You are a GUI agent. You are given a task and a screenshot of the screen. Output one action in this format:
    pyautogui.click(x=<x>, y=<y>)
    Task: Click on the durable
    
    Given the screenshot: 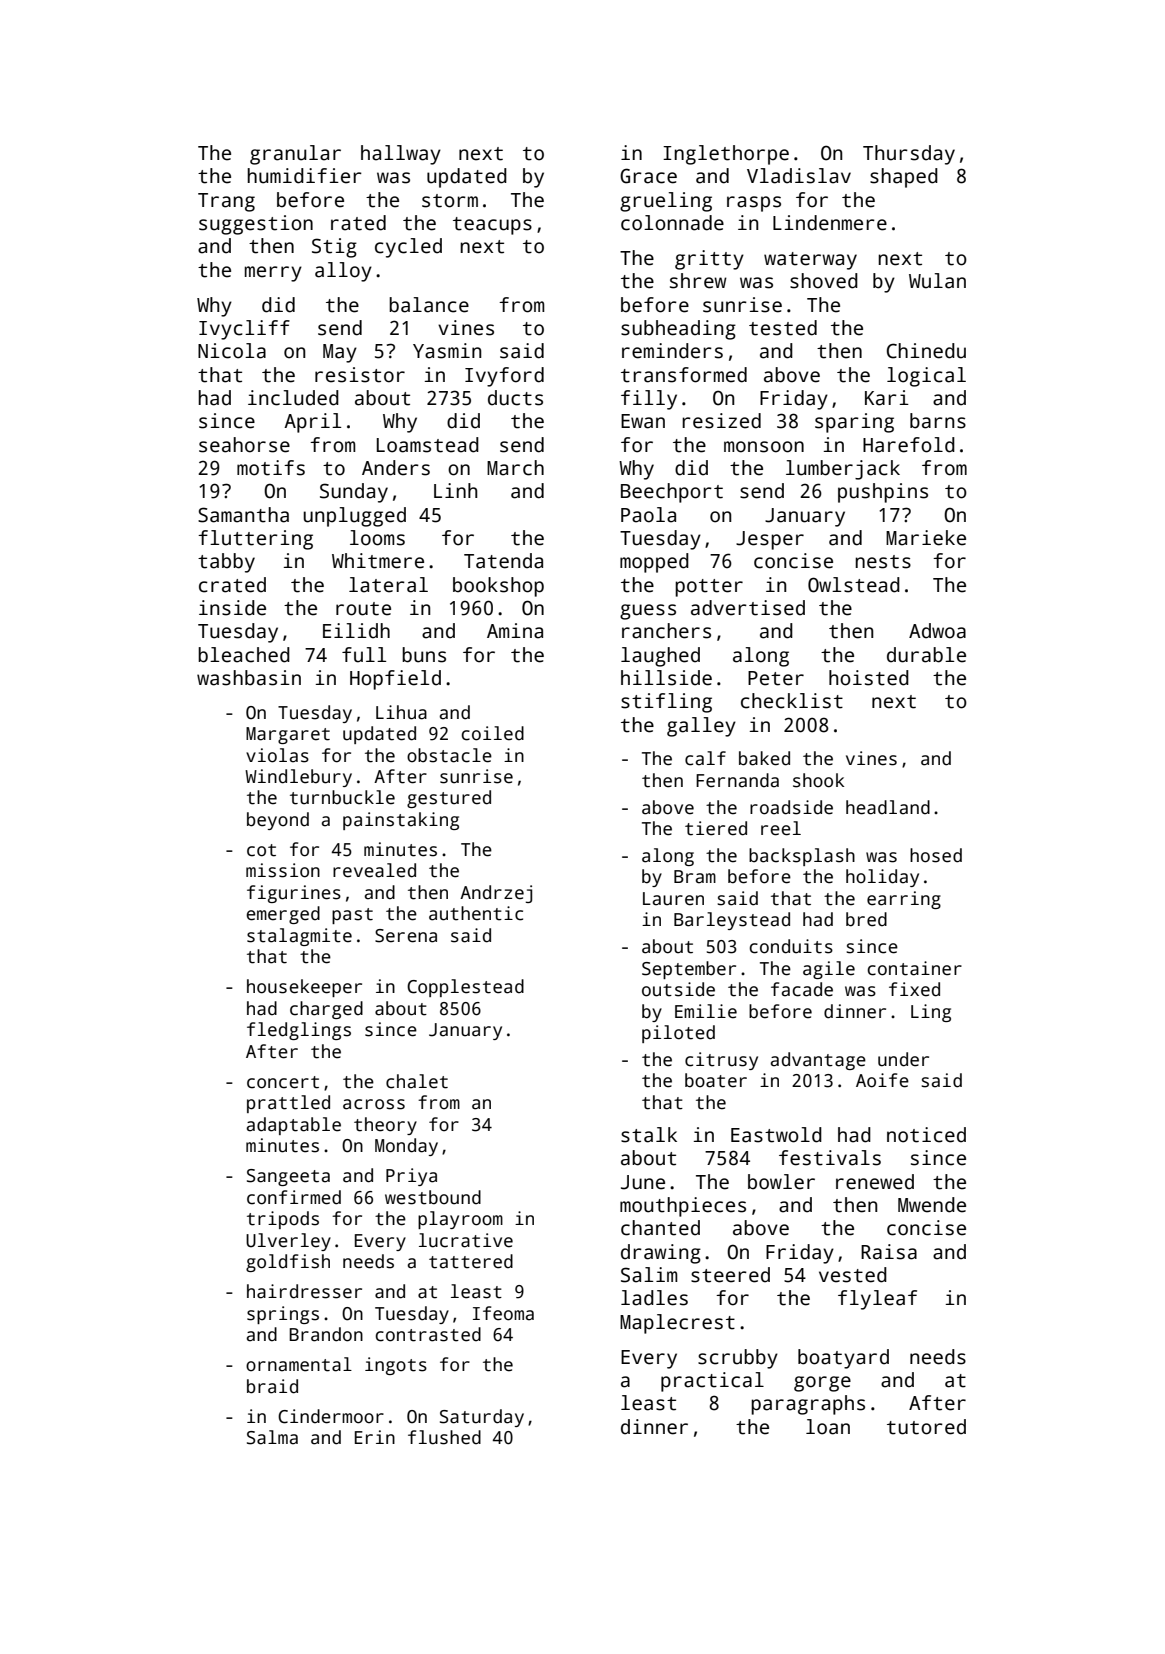 What is the action you would take?
    pyautogui.click(x=926, y=655)
